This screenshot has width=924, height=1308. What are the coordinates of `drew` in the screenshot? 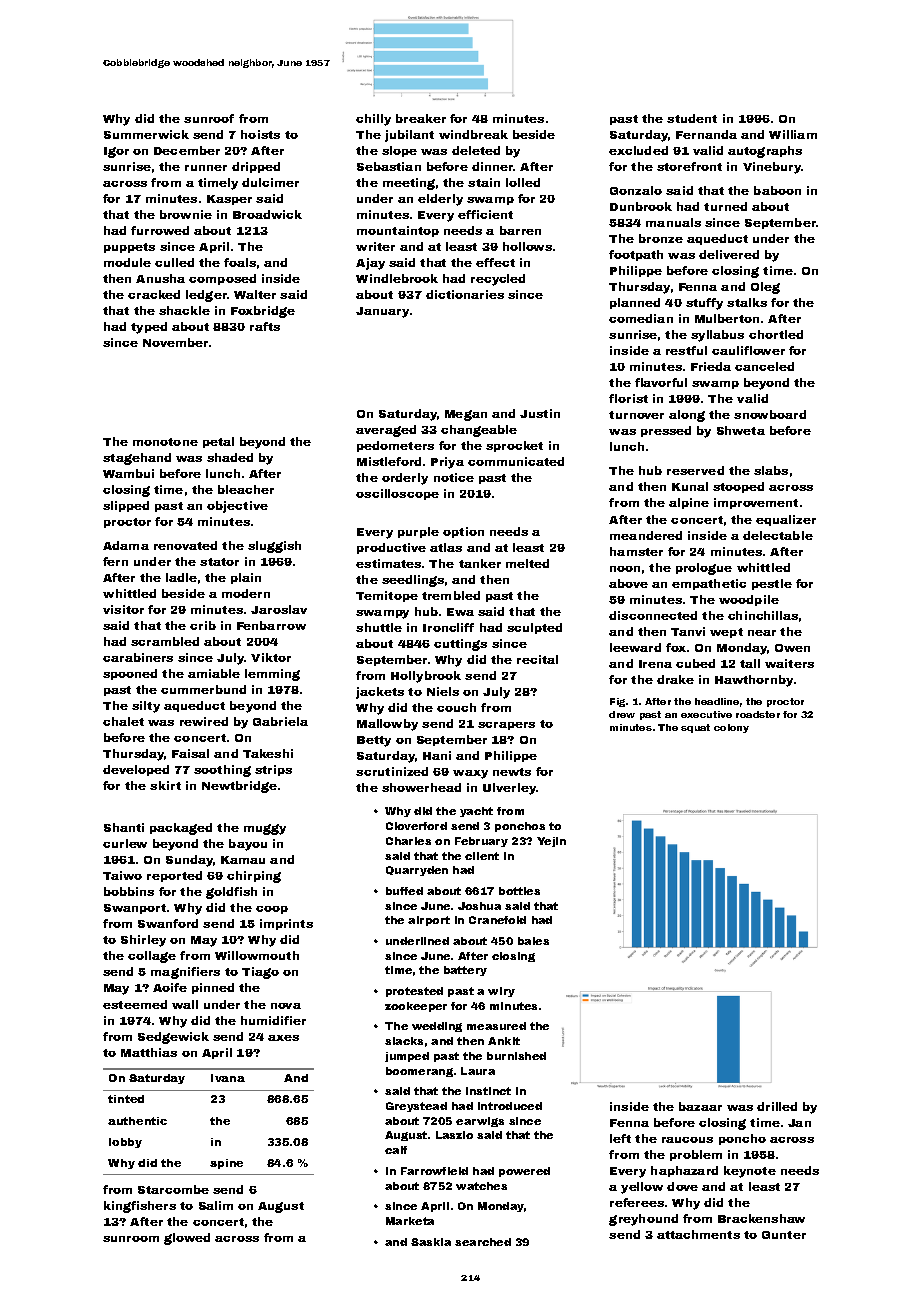 It's located at (622, 714).
